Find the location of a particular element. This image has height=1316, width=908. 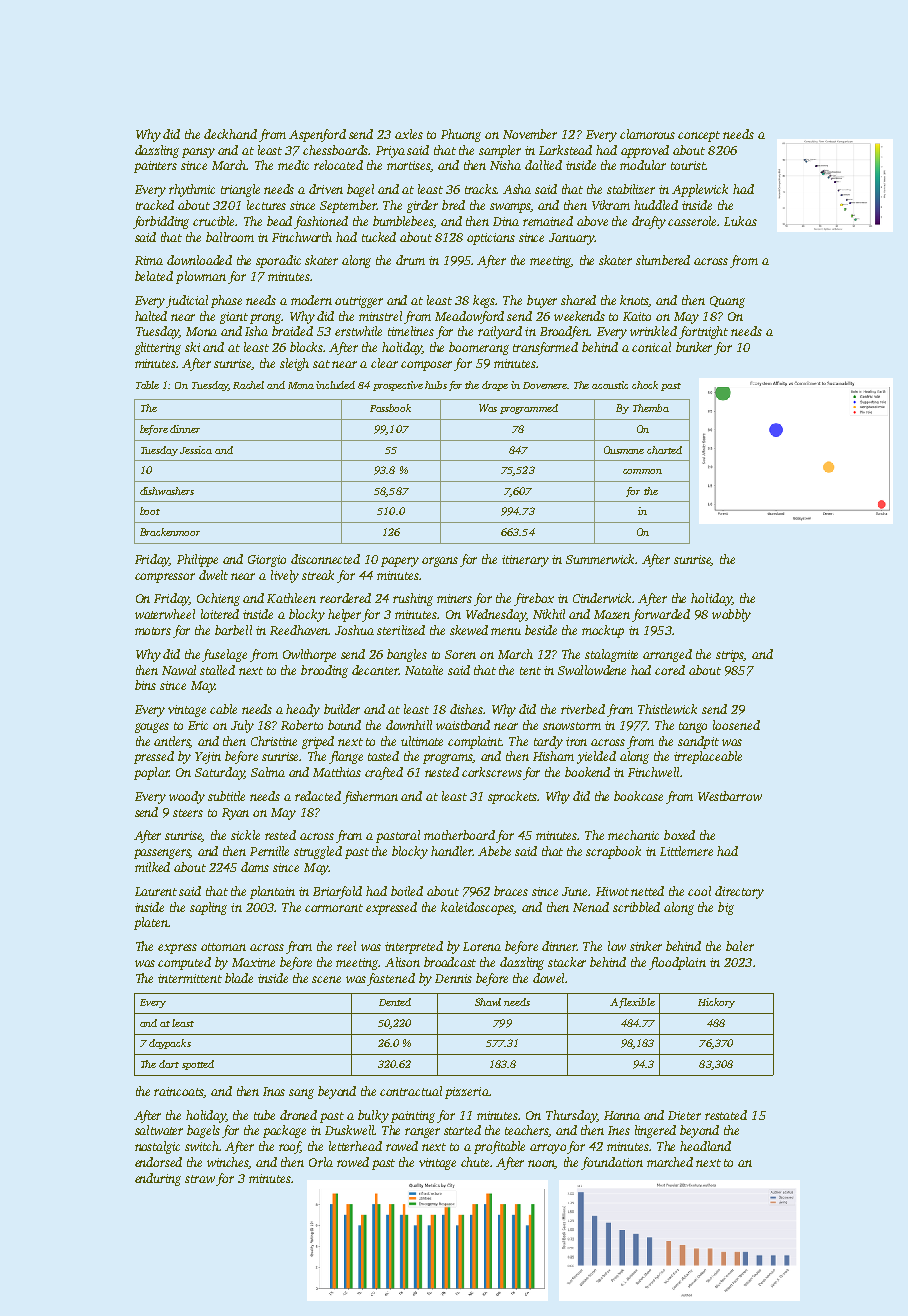

braided is located at coordinates (292, 331).
